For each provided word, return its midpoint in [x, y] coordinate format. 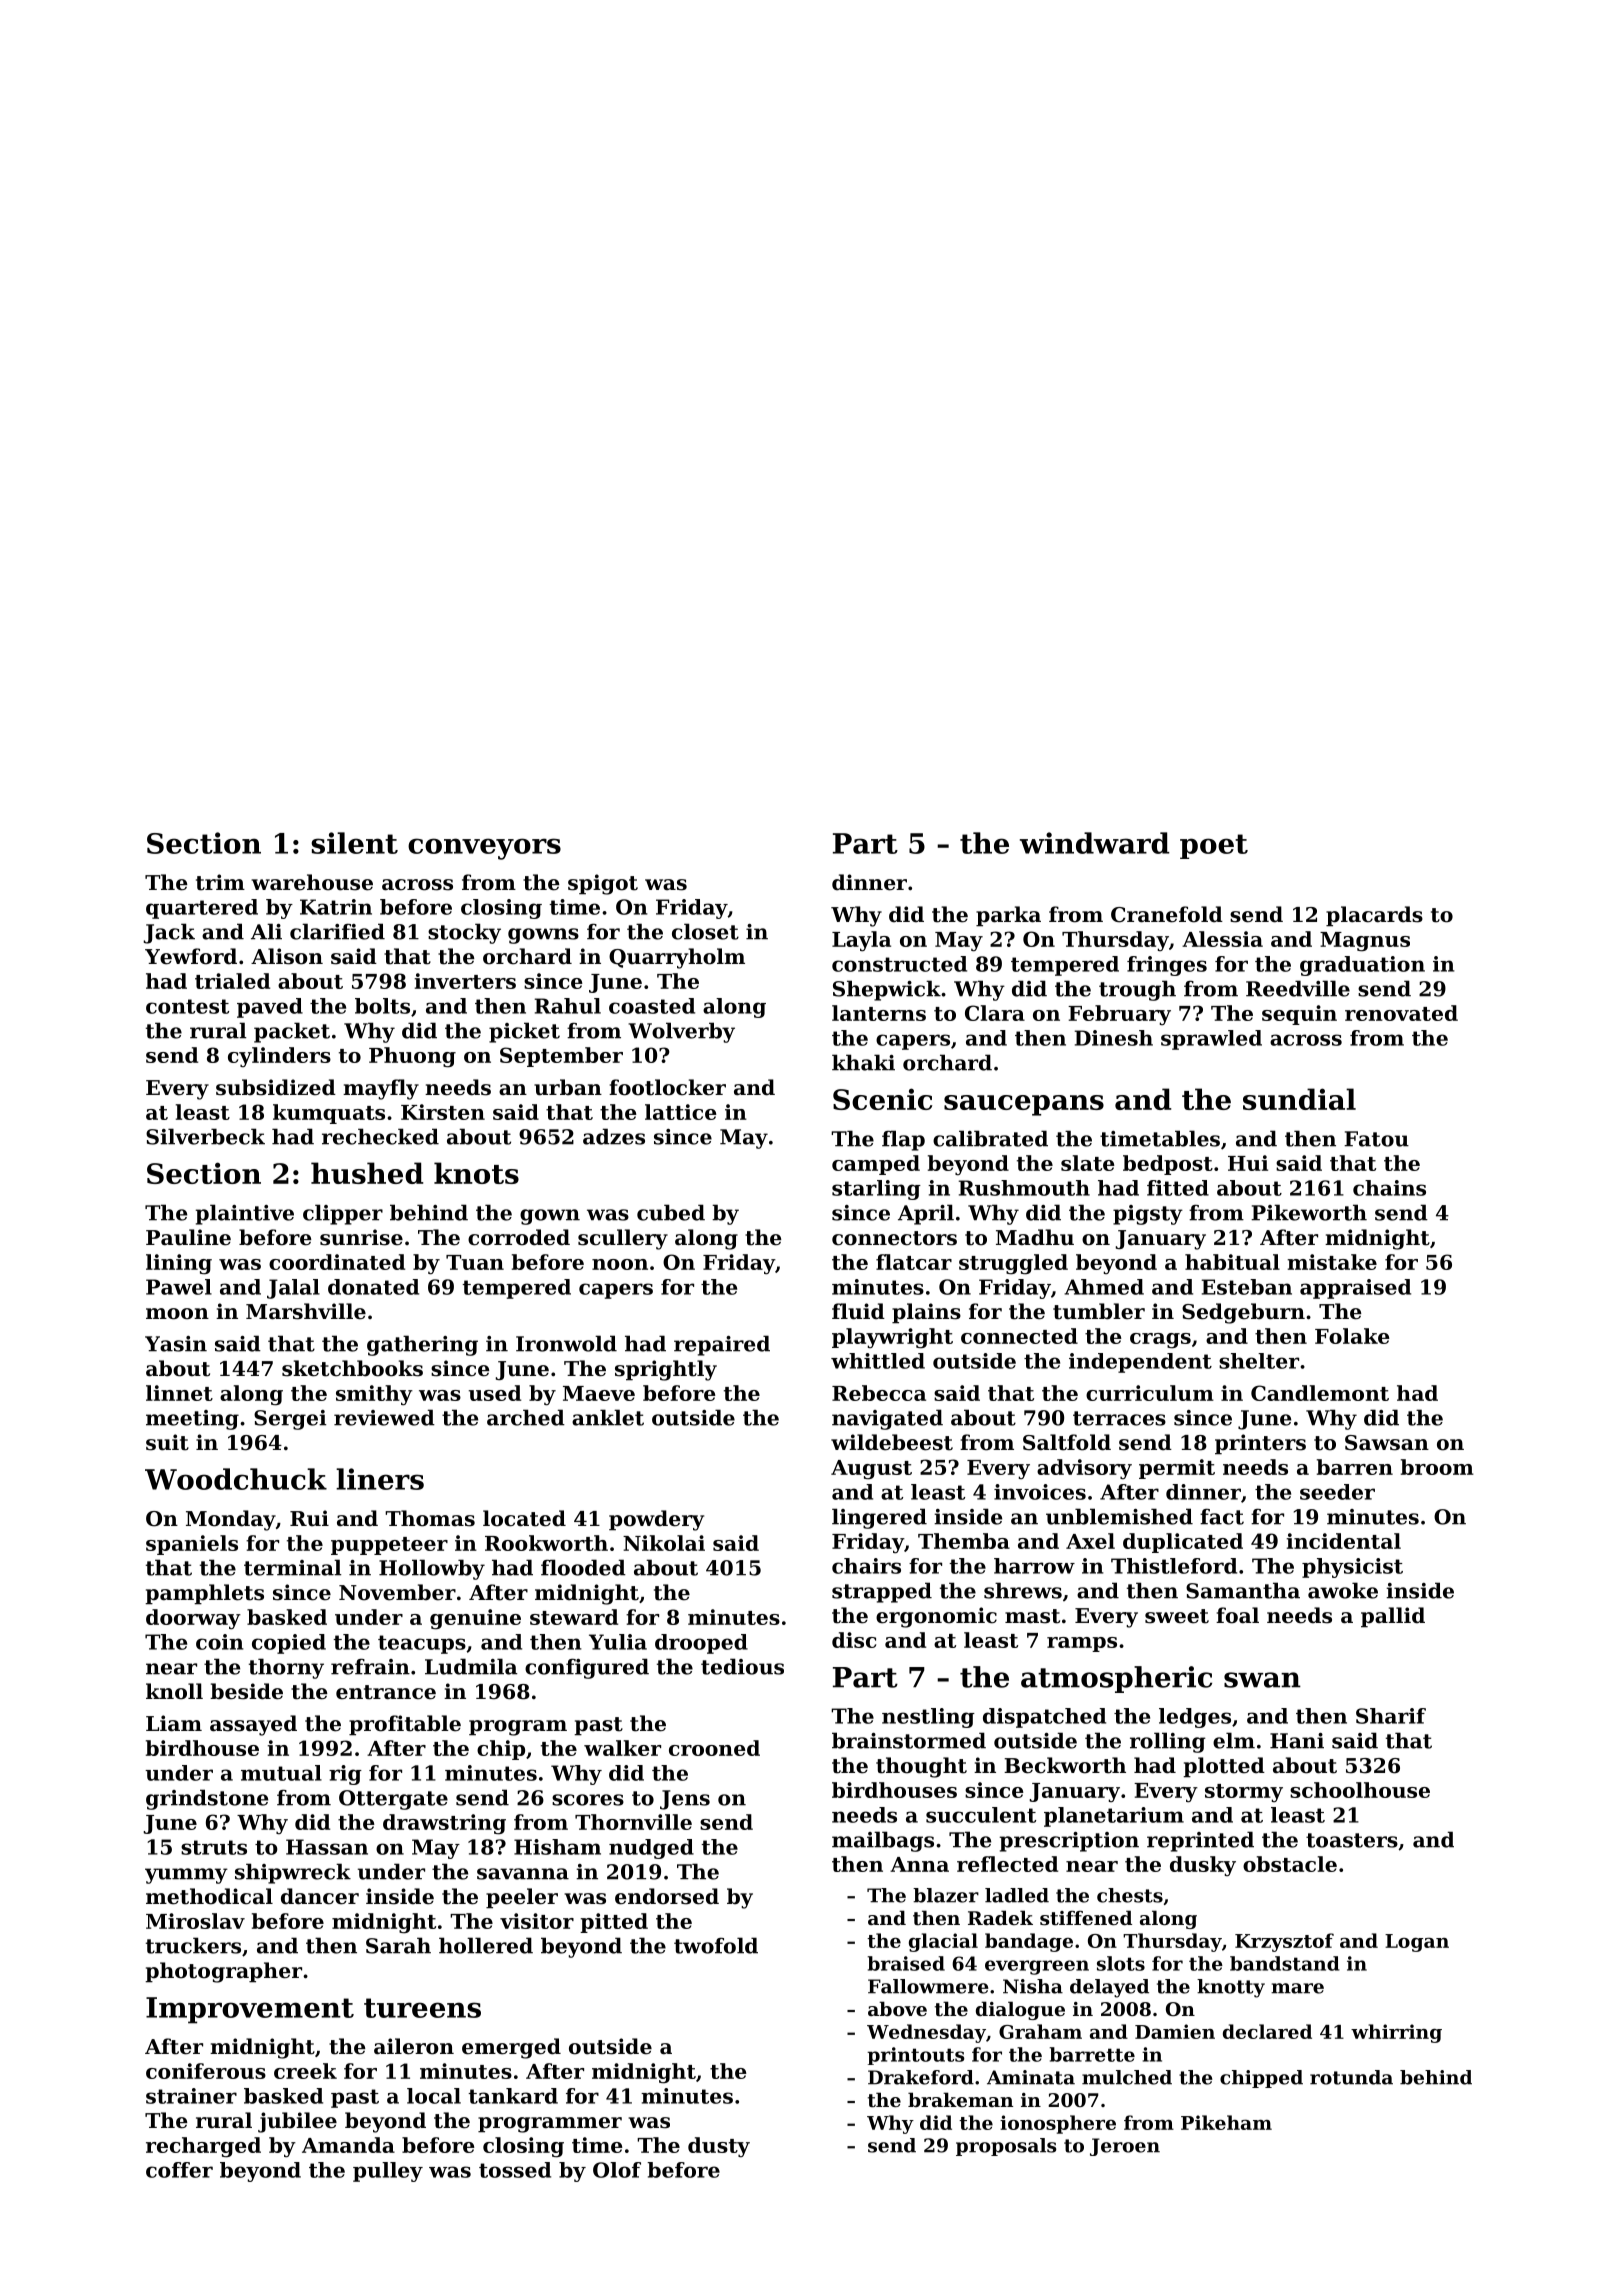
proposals [1006, 2147]
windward [1095, 843]
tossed [515, 2170]
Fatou [1376, 1139]
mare [1297, 1988]
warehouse [312, 882]
